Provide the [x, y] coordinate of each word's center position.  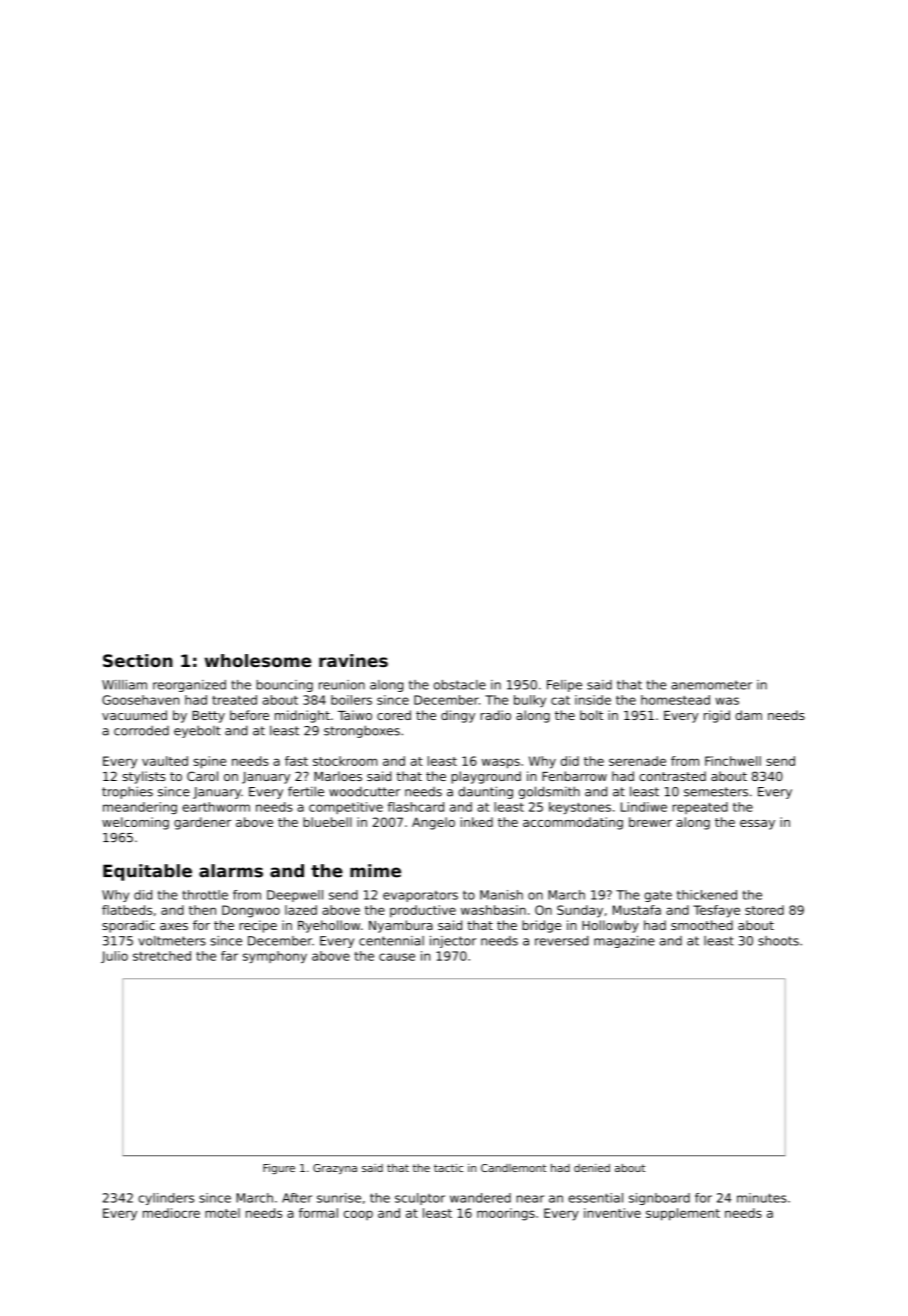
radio [496, 715]
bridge [541, 926]
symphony [275, 957]
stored [764, 910]
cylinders [166, 1199]
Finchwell [733, 761]
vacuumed [134, 715]
